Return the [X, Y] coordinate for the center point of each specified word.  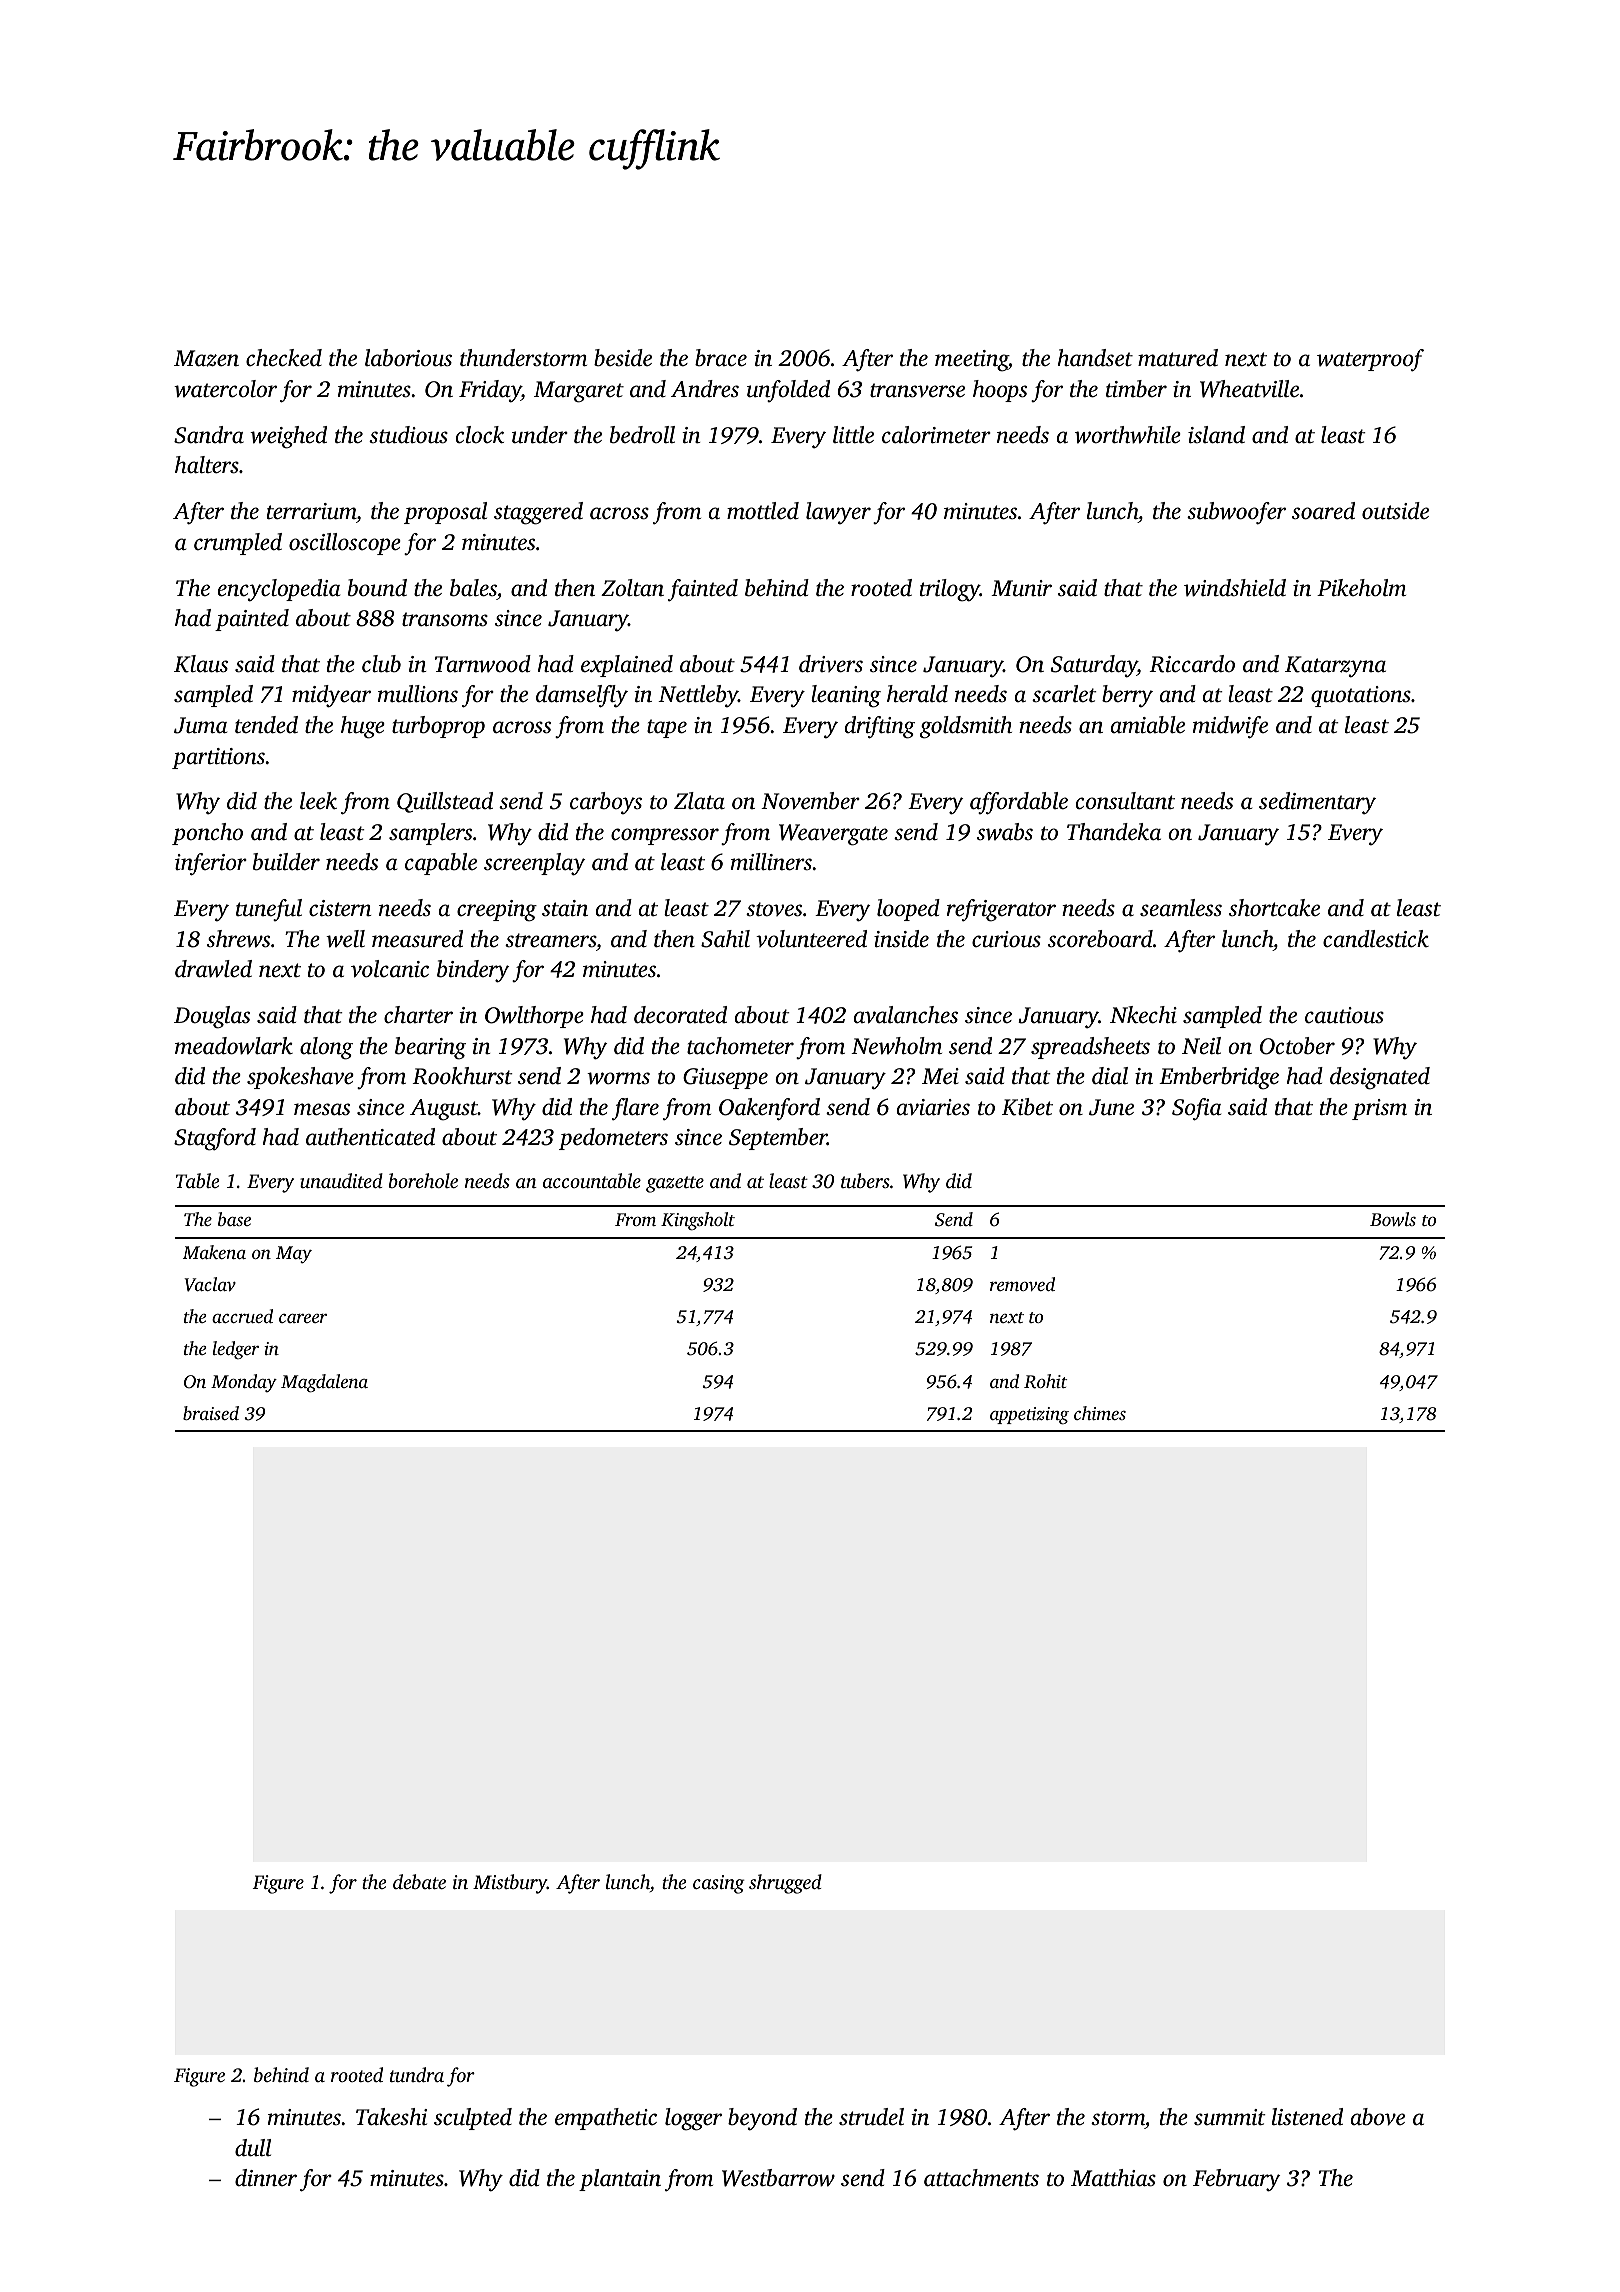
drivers [831, 664]
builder [286, 862]
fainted [703, 590]
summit [1229, 2117]
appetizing [1029, 1416]
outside [1395, 511]
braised [211, 1413]
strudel [871, 2117]
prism [1379, 1109]
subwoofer [1236, 513]
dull [253, 2148]
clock [480, 435]
